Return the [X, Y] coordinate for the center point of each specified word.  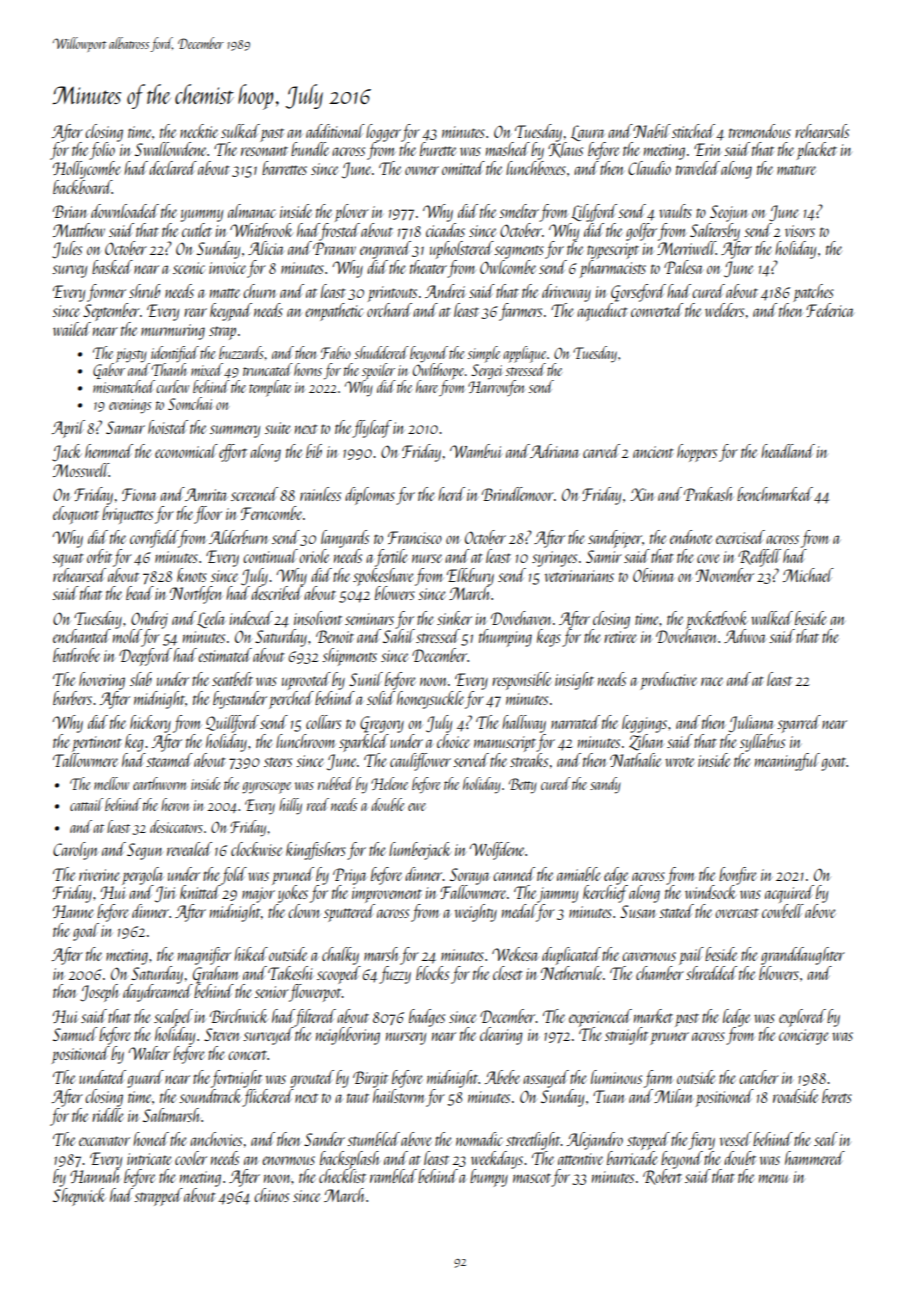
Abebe [502, 1077]
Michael [808, 575]
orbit [99, 556]
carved [601, 451]
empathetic [334, 312]
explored [802, 1018]
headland [788, 451]
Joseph [99, 993]
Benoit [335, 636]
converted [657, 310]
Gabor [109, 371]
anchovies [216, 1139]
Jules [67, 250]
